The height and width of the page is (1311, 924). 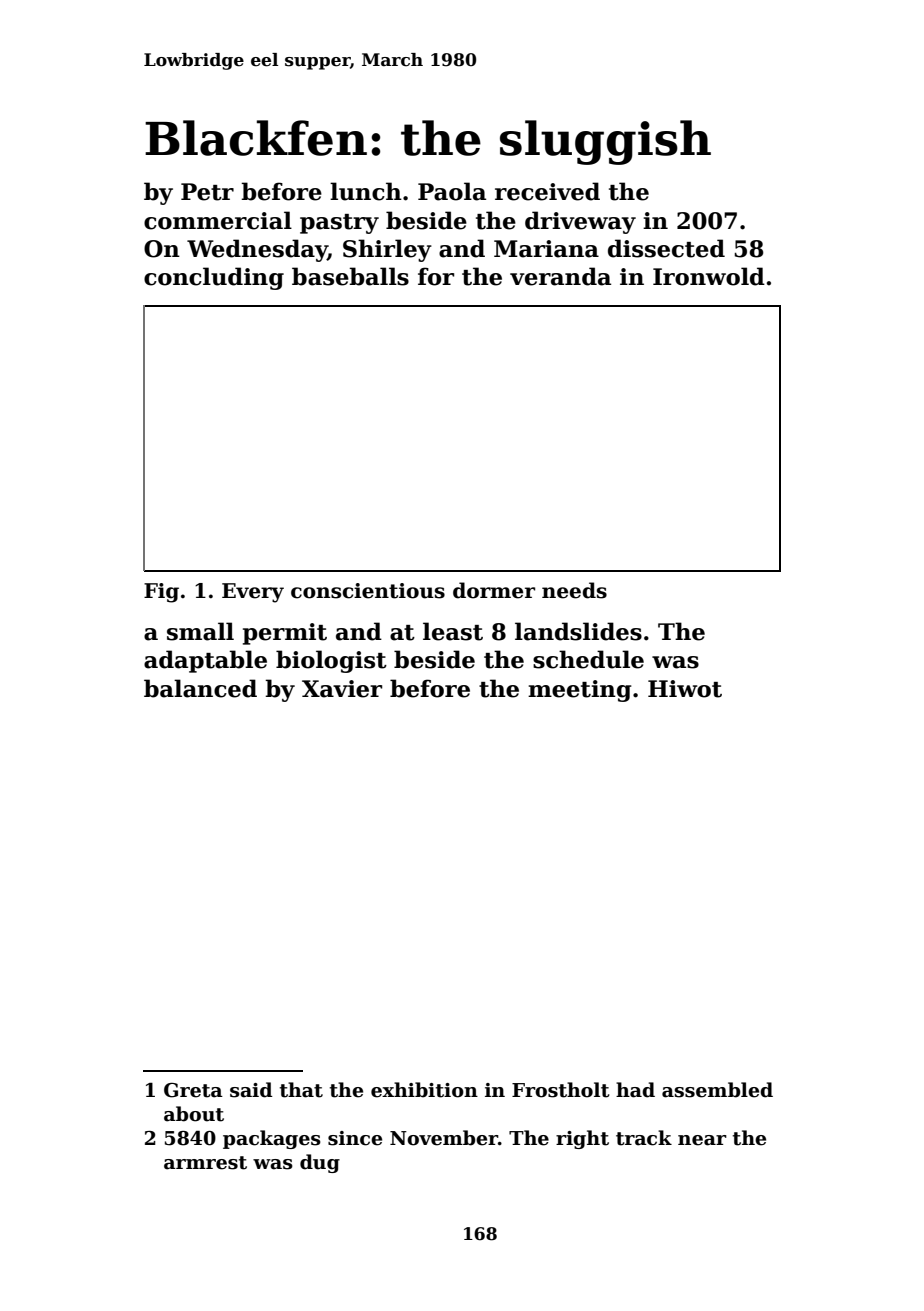 What do you see at coordinates (193, 1090) in the page?
I see `Greta` at bounding box center [193, 1090].
